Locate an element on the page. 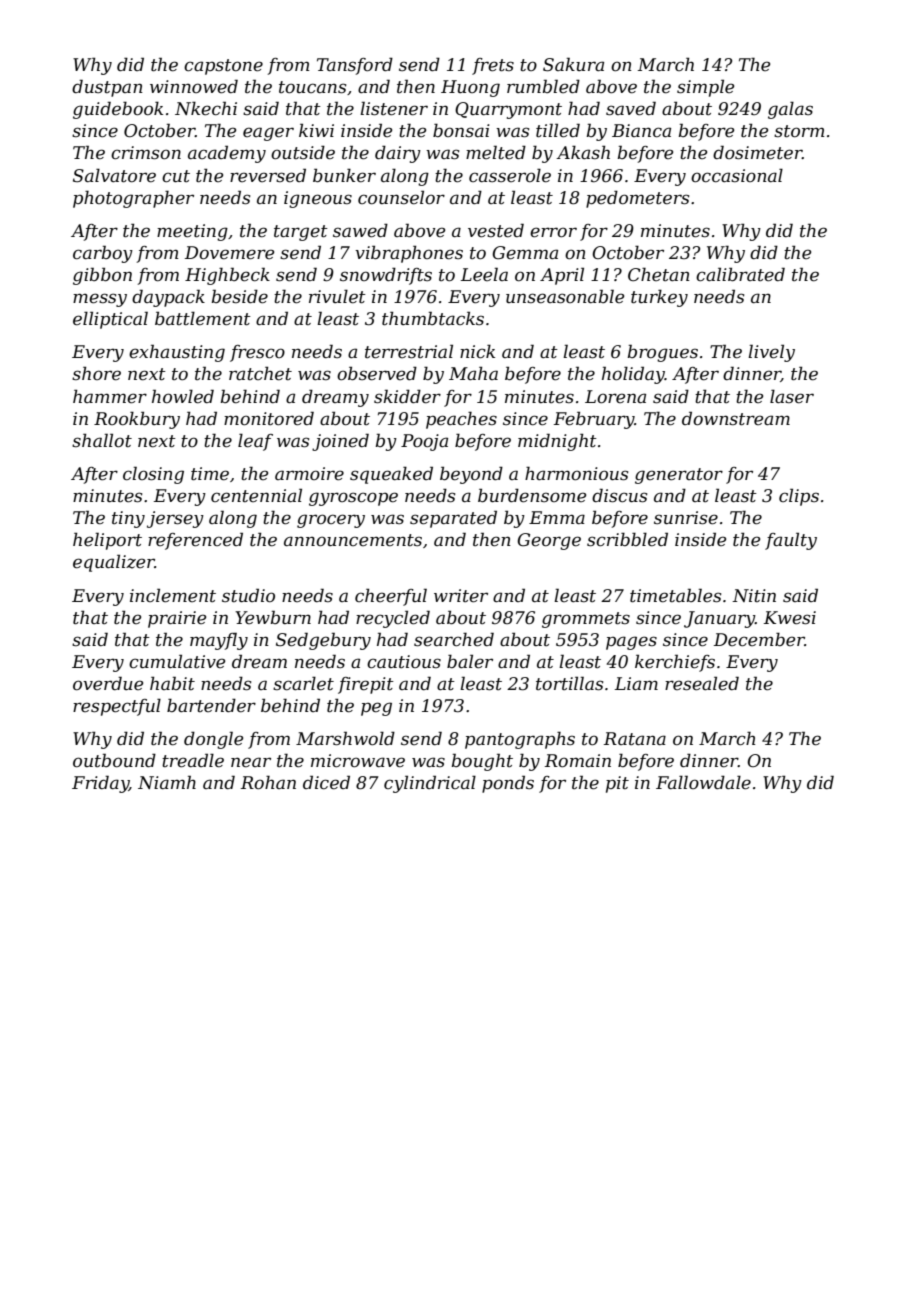 The image size is (908, 1316). storm is located at coordinates (799, 131).
